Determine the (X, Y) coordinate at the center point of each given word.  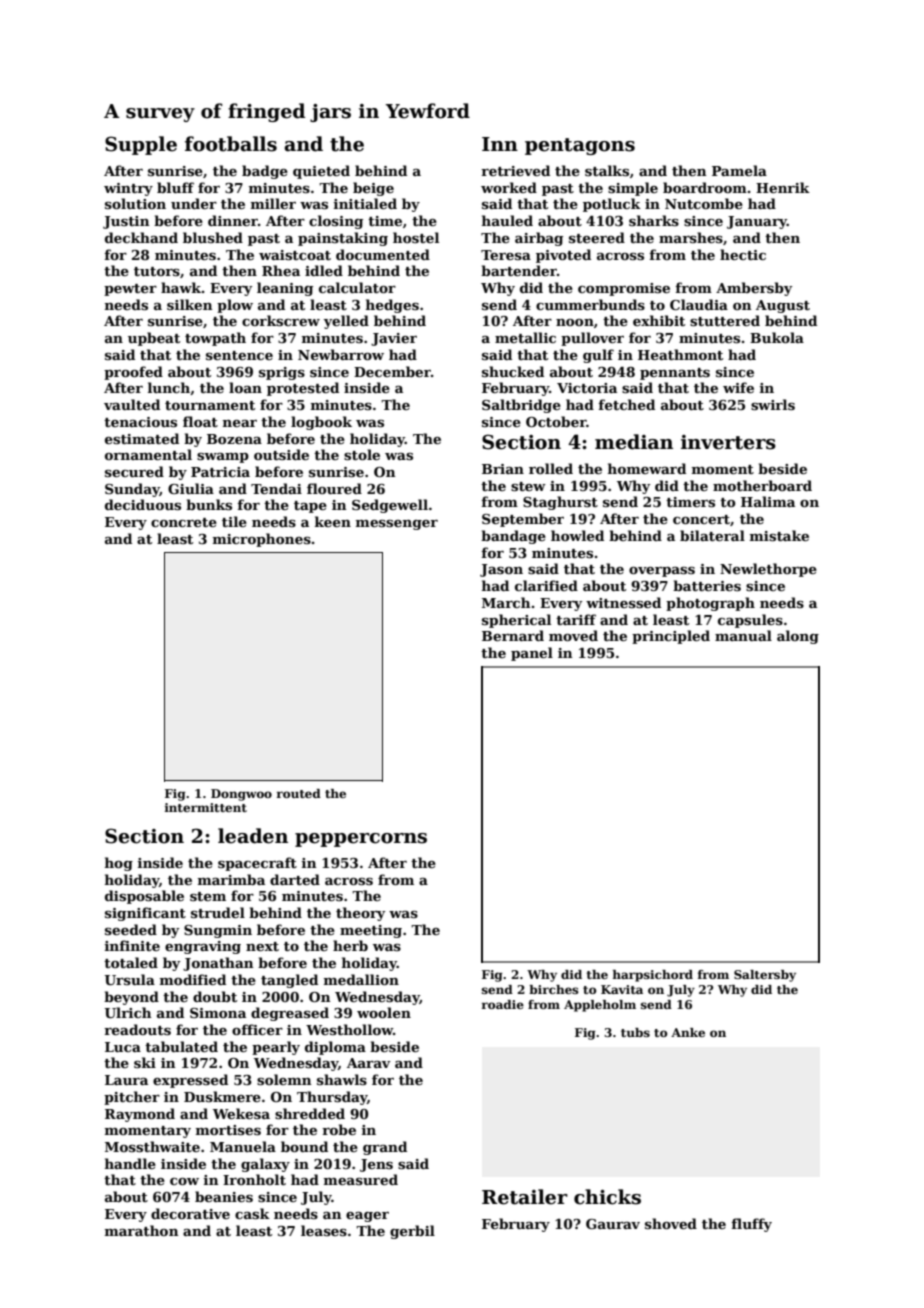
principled (671, 637)
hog (119, 864)
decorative (190, 1213)
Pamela (739, 170)
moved (573, 635)
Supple (141, 145)
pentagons (580, 146)
